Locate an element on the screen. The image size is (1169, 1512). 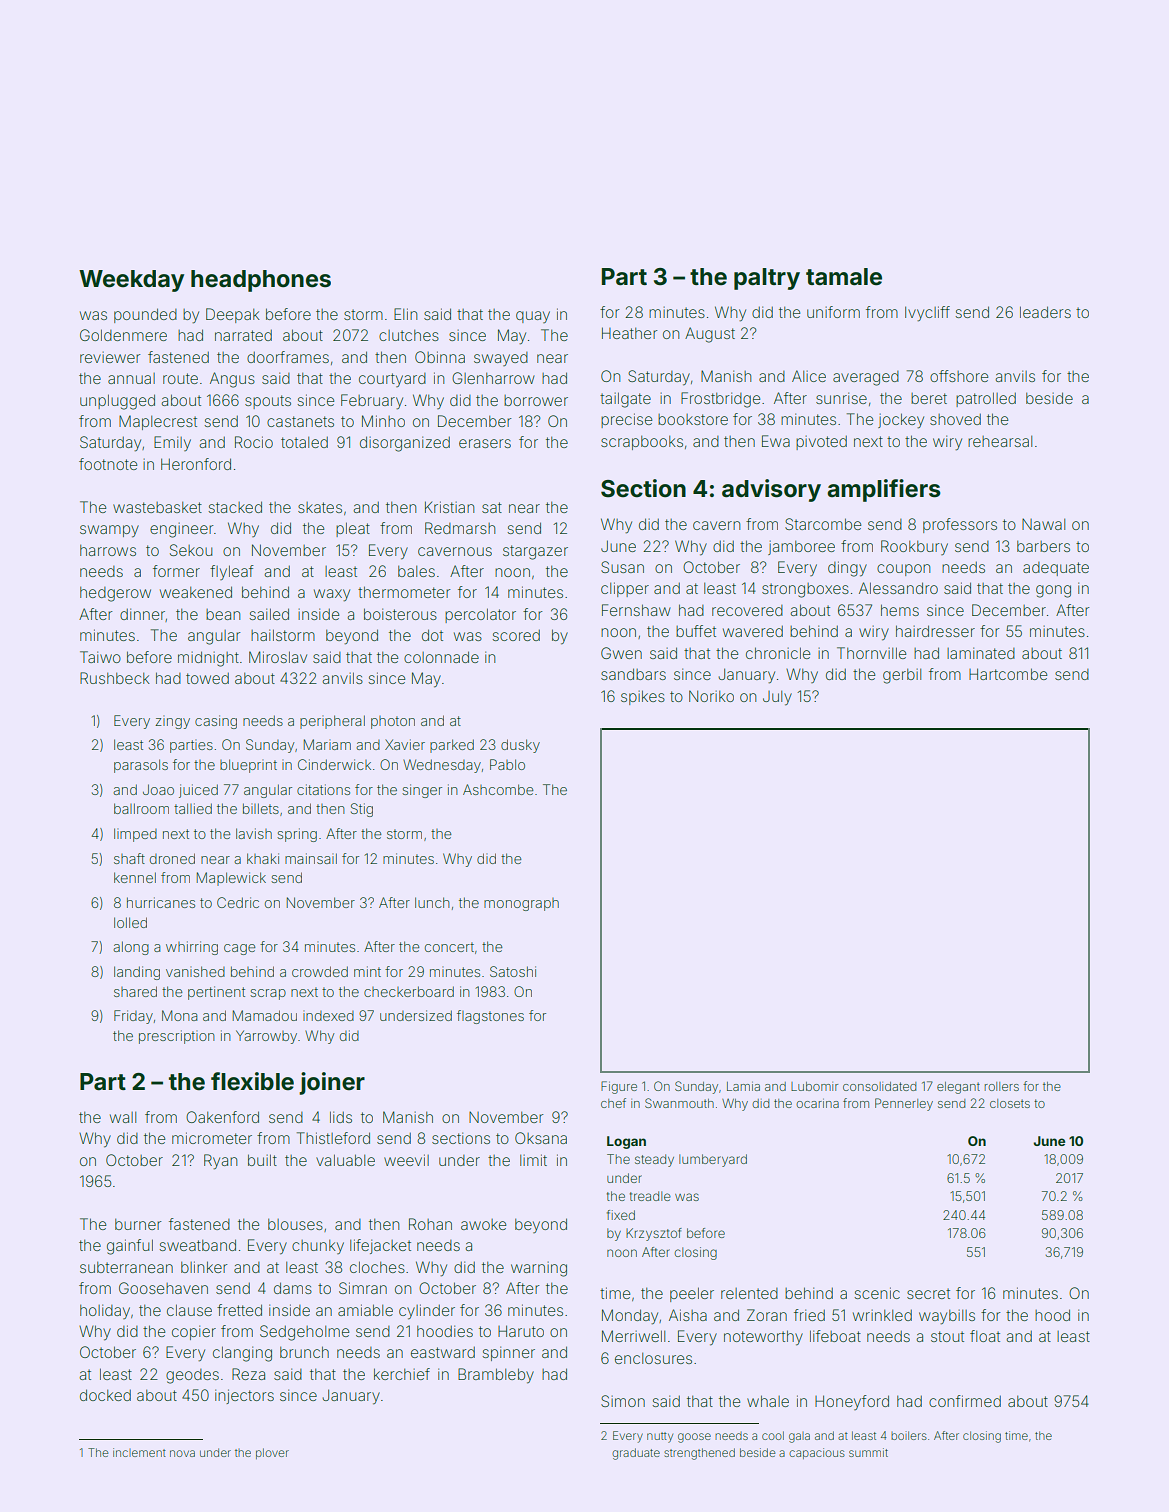
tamale is located at coordinates (844, 277).
